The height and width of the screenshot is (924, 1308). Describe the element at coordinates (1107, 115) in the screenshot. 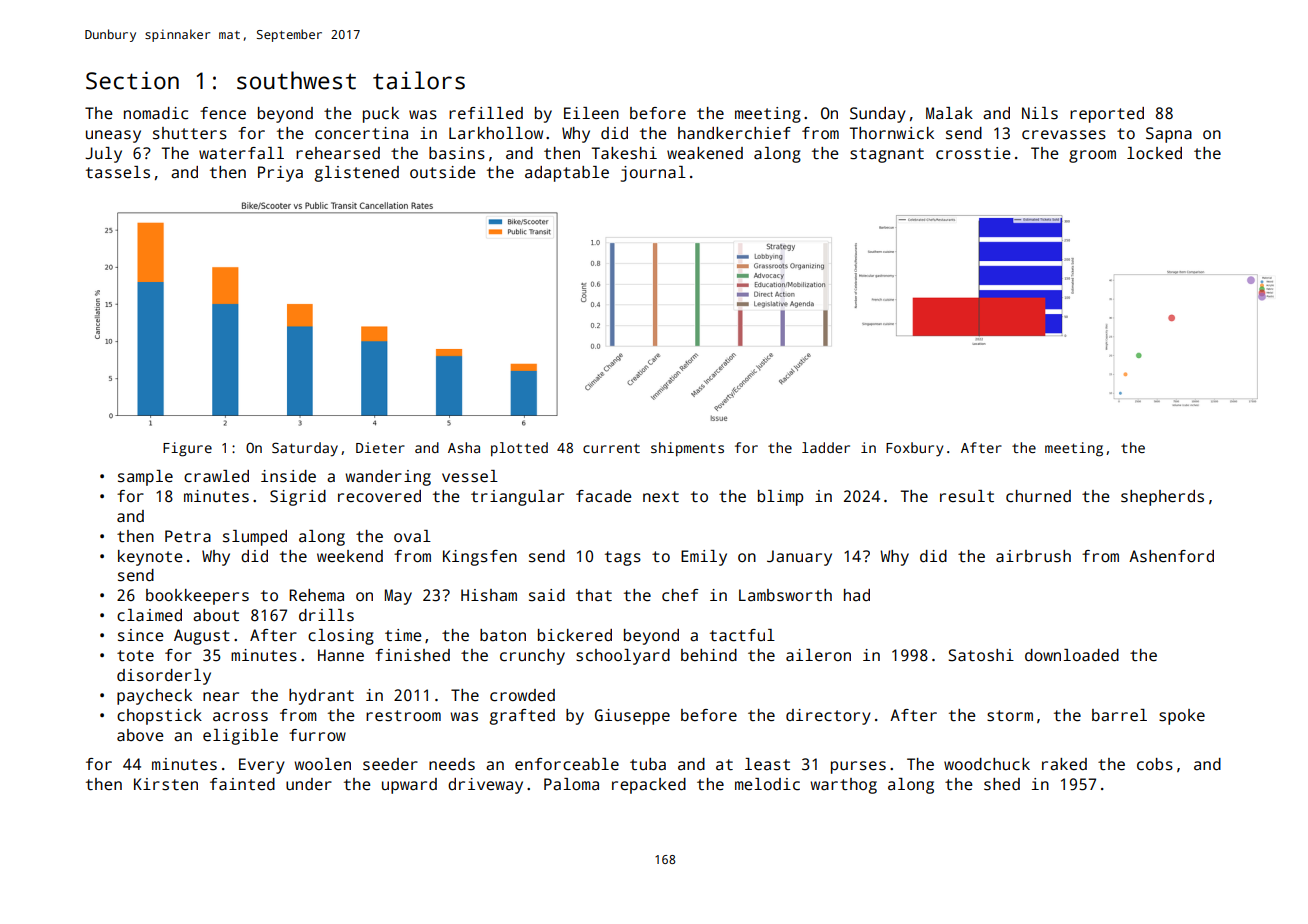

I see `reported` at that location.
